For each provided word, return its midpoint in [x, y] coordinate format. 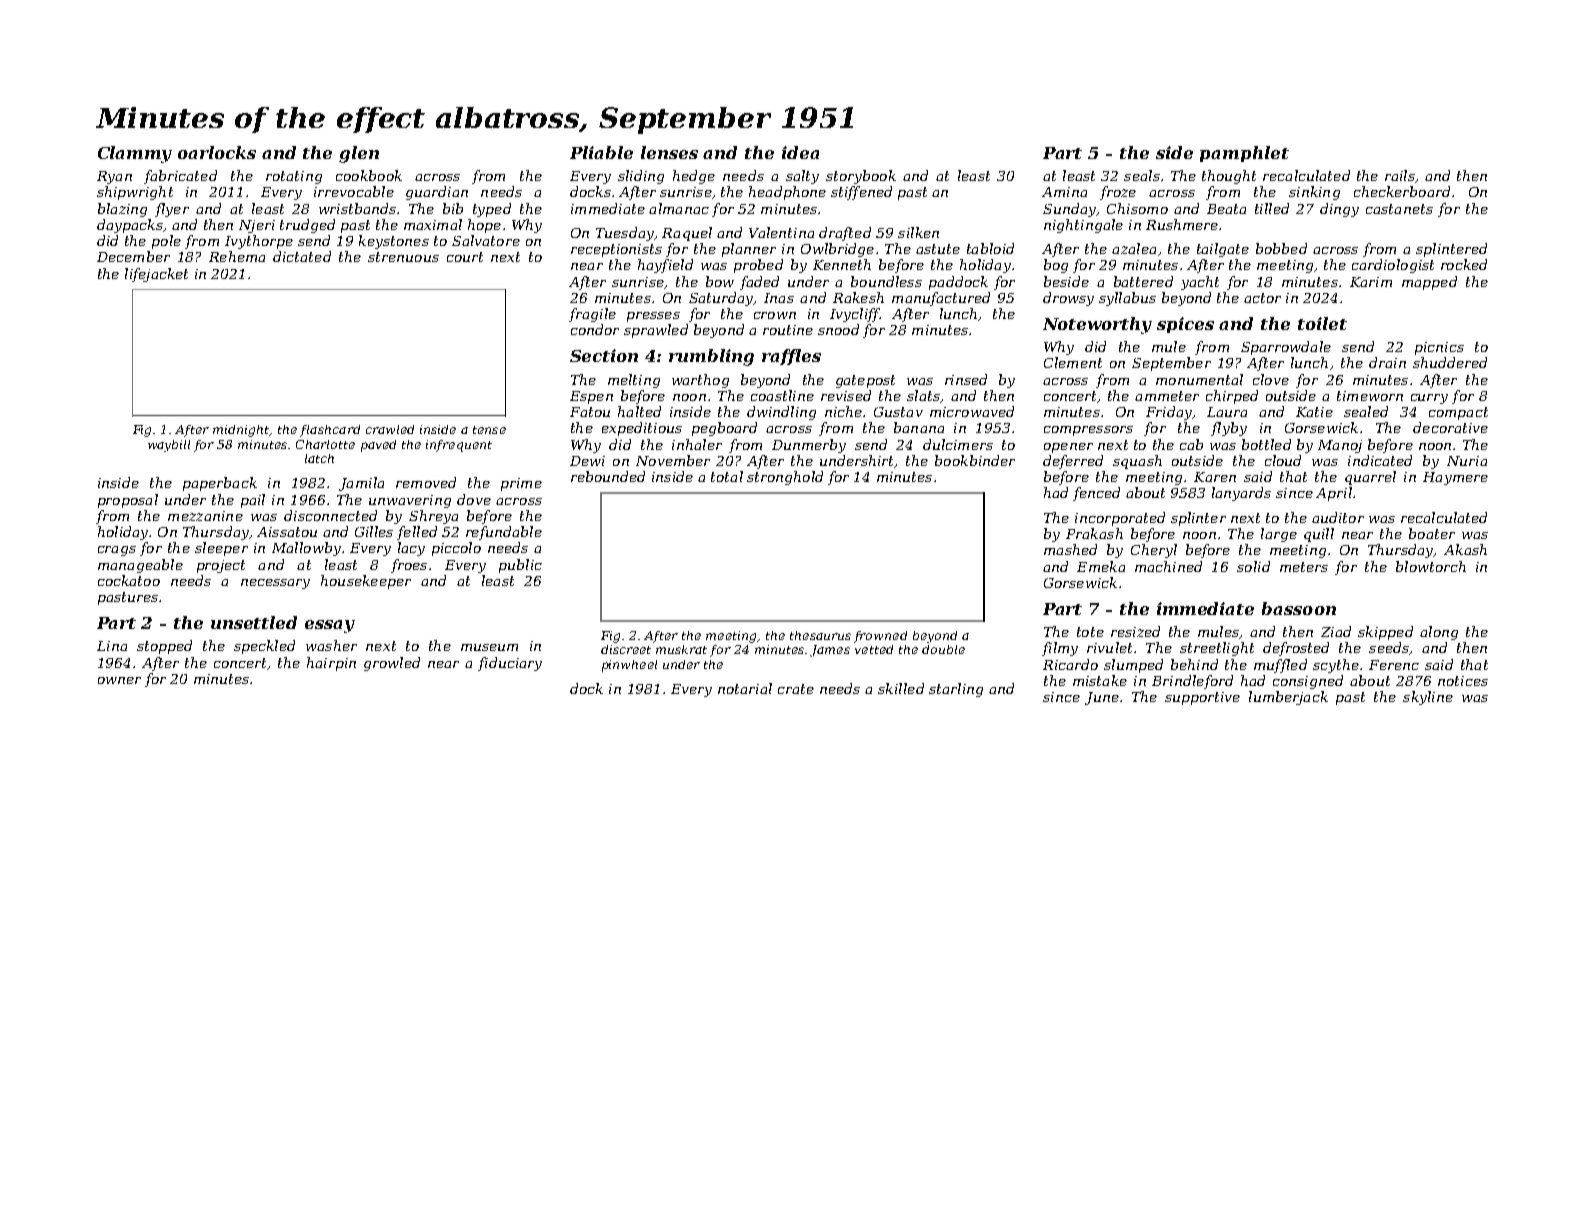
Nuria [1467, 461]
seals [1142, 175]
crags [117, 551]
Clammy [135, 154]
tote [1090, 632]
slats [923, 395]
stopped [164, 647]
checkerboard [1402, 191]
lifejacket [156, 275]
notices [1463, 681]
